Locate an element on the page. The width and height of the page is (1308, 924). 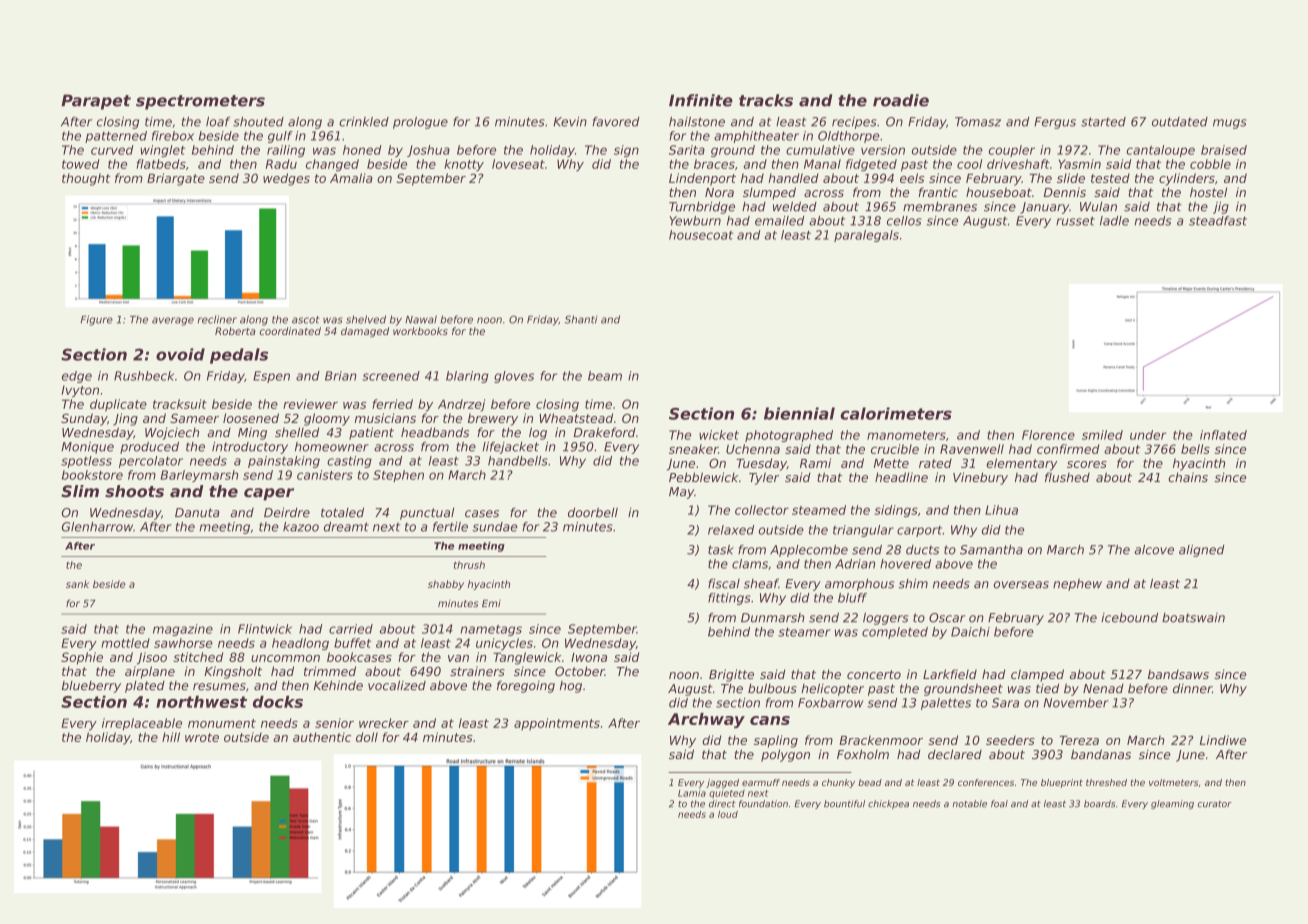
ascot is located at coordinates (305, 320).
